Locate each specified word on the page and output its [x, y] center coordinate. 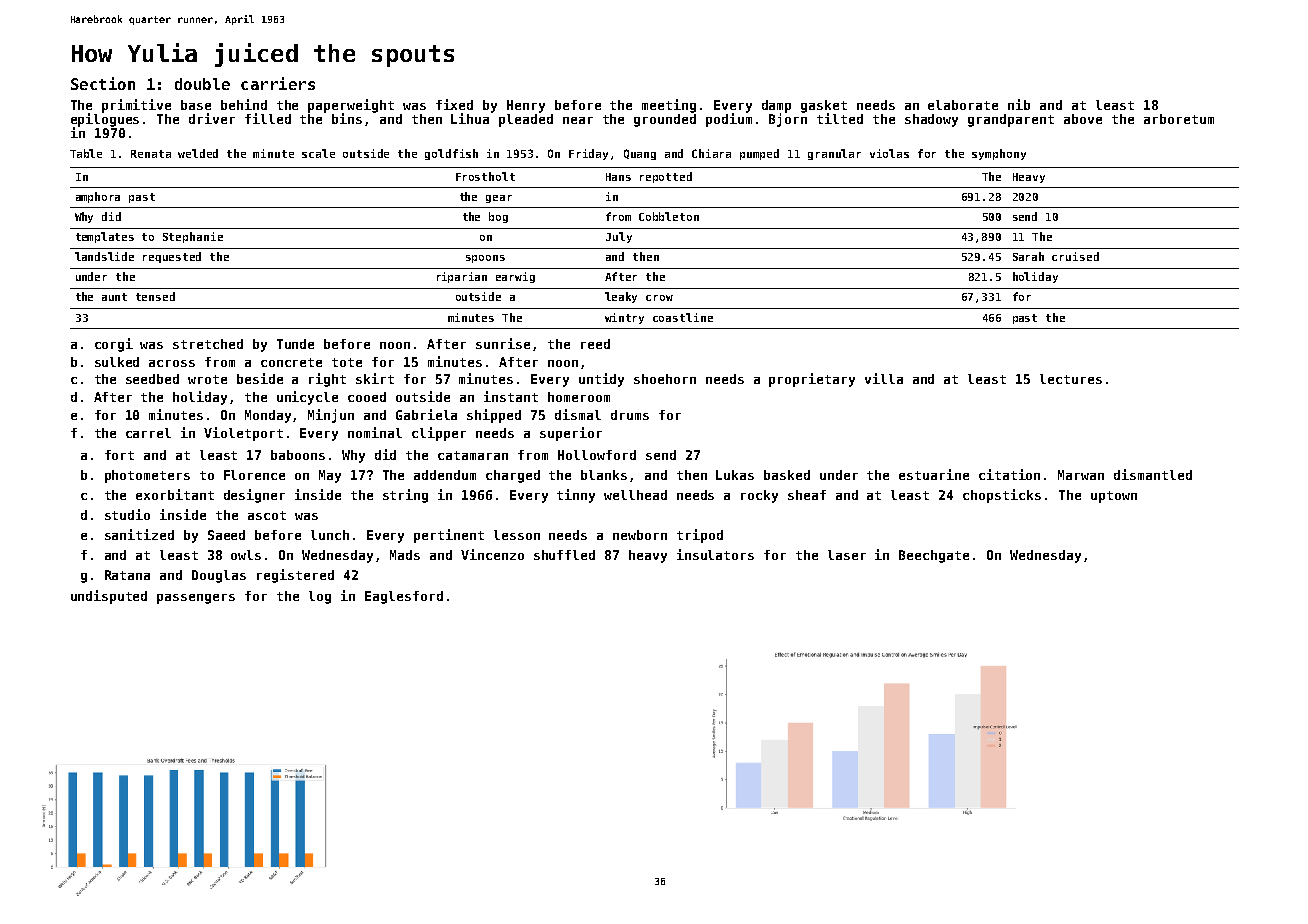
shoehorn [665, 379]
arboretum [1179, 119]
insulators [715, 554]
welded [198, 153]
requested [172, 257]
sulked [117, 362]
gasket [824, 106]
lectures [1071, 379]
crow [659, 298]
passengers [196, 599]
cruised [1075, 256]
